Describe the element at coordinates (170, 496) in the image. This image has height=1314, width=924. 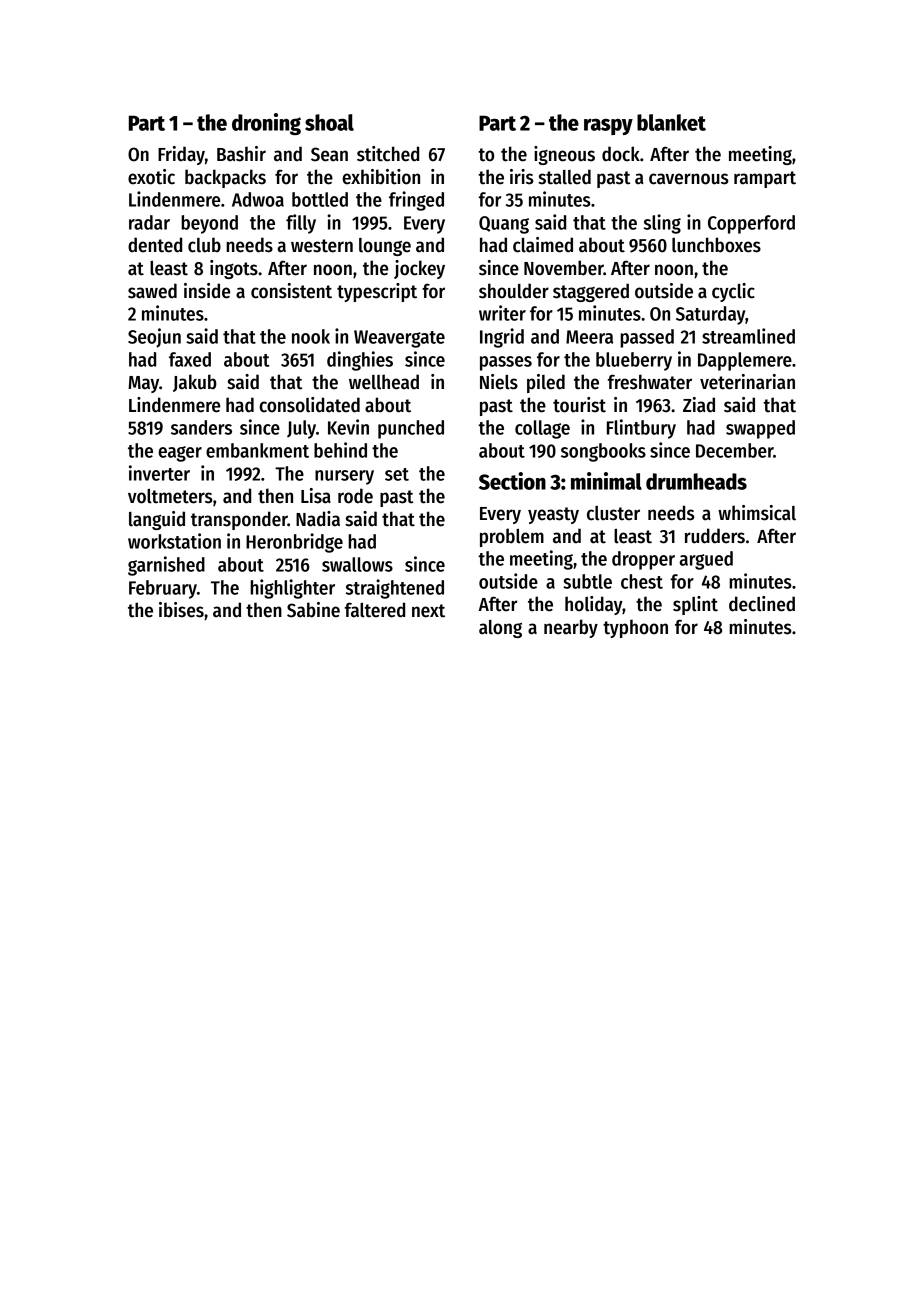
I see `voltmeters` at that location.
